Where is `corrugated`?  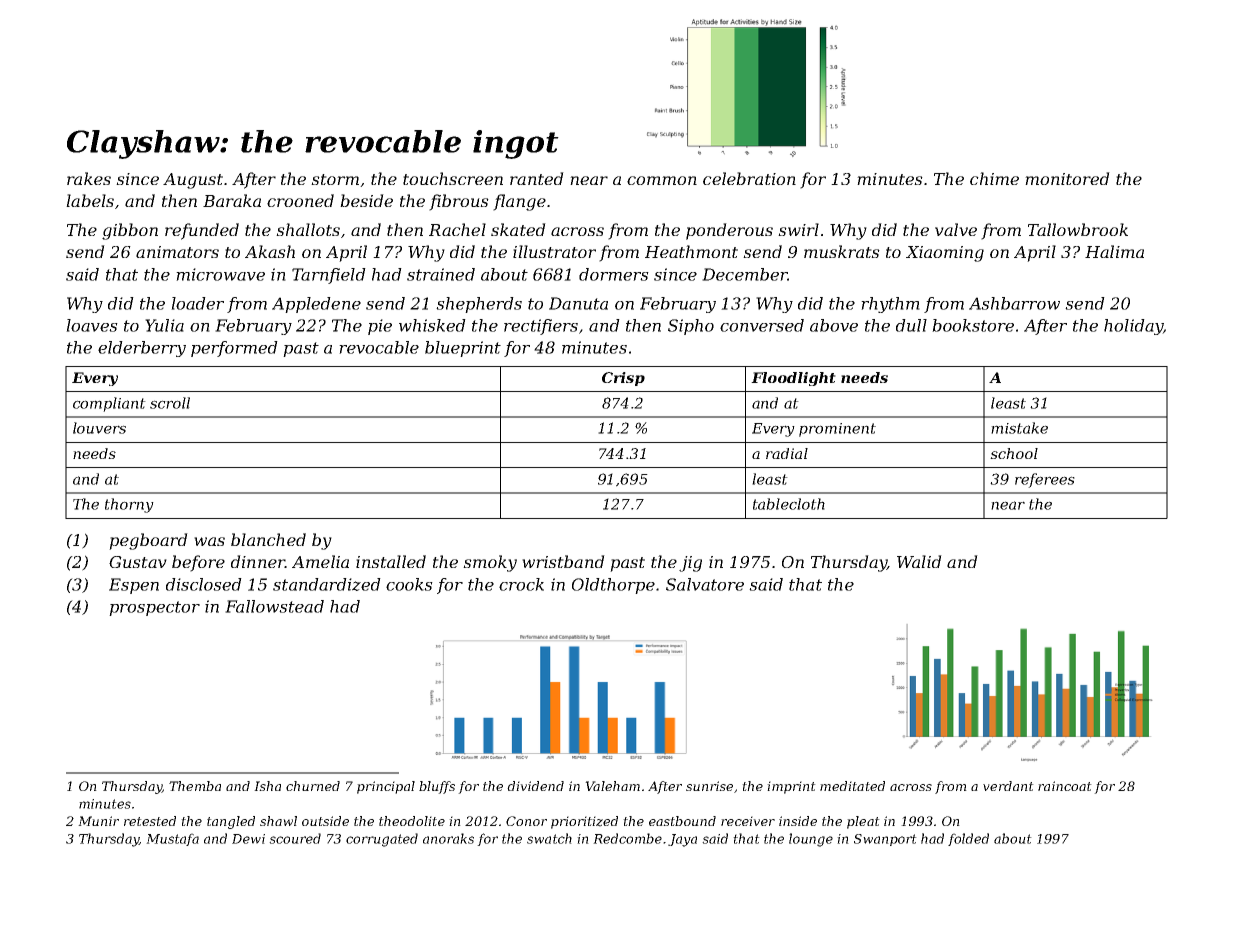 corrugated is located at coordinates (382, 840).
